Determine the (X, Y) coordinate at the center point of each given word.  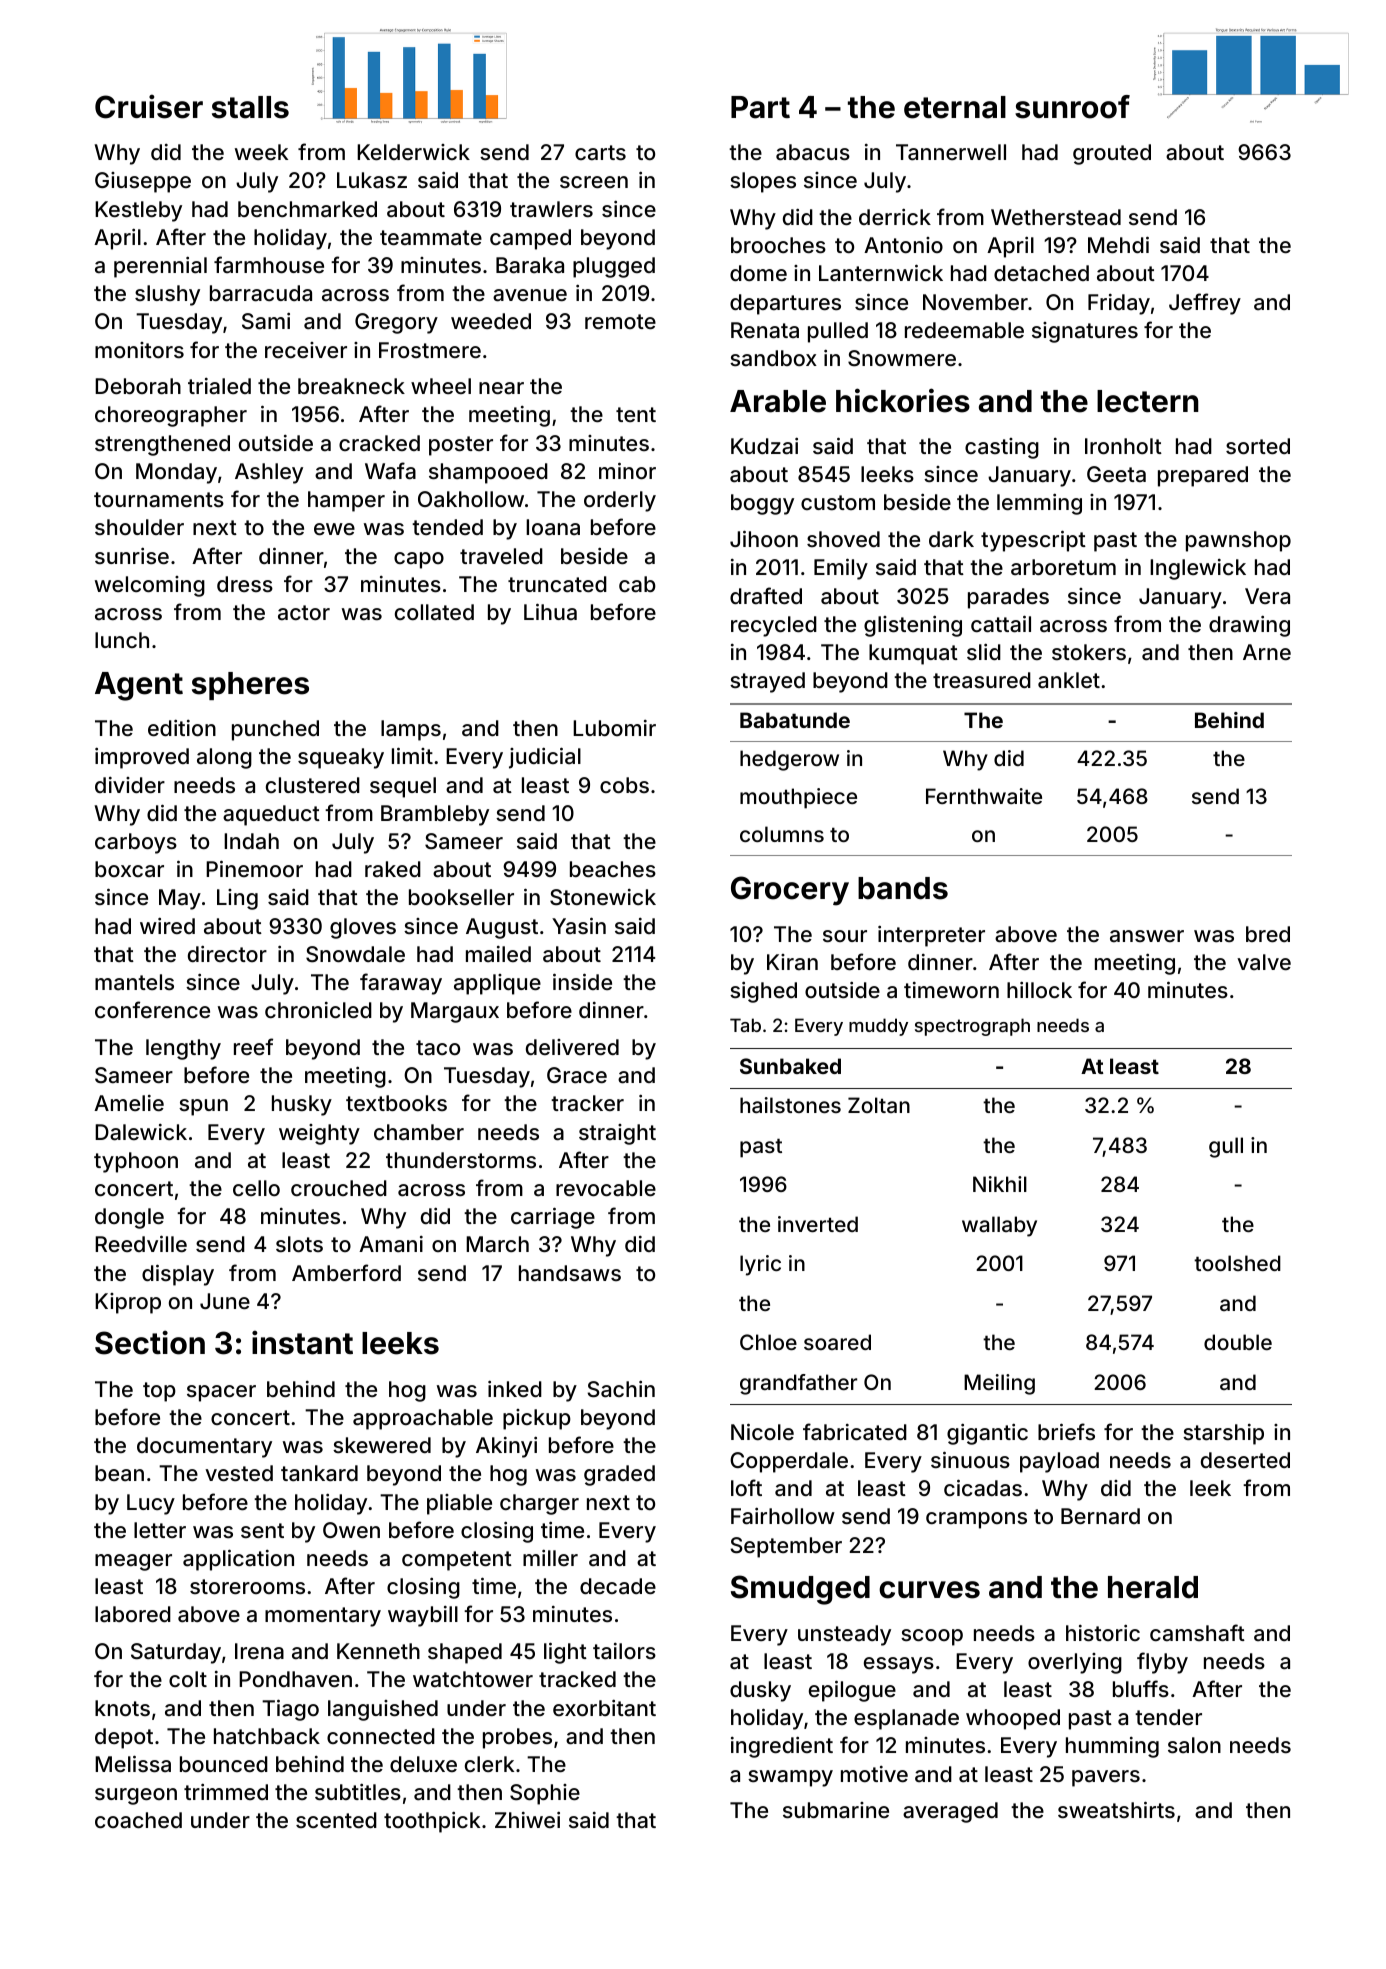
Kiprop (128, 1303)
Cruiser (149, 106)
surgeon (136, 1796)
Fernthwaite (984, 796)
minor (627, 470)
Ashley (269, 473)
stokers (1089, 652)
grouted (1112, 154)
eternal (955, 107)
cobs (624, 785)
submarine (836, 1810)
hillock (1039, 989)
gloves (363, 928)
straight (617, 1134)
